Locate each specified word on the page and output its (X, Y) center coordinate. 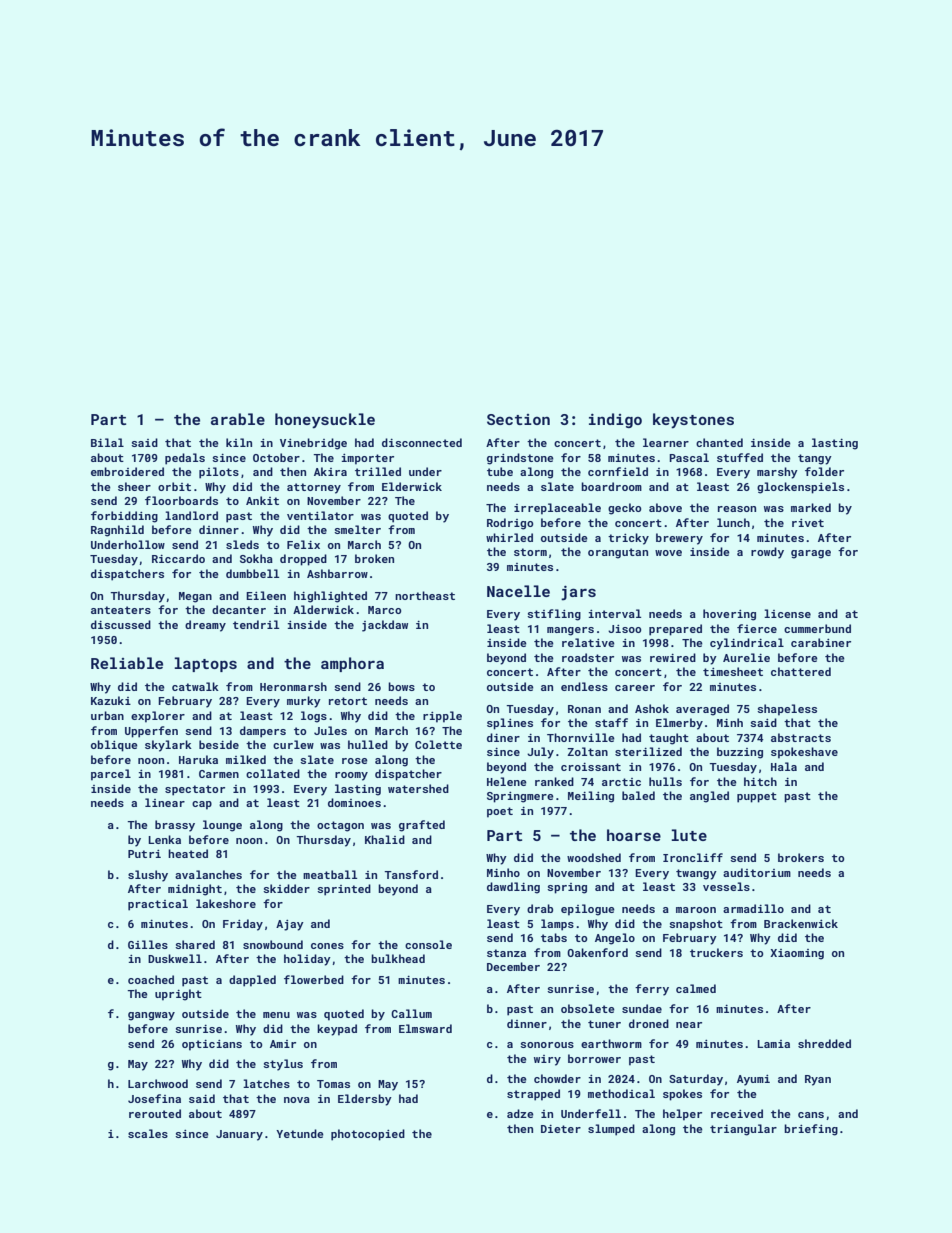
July (540, 753)
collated (273, 773)
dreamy (205, 626)
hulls (665, 781)
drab (540, 908)
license (787, 613)
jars (578, 593)
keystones (693, 421)
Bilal (107, 442)
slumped (611, 1130)
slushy (148, 876)
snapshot (696, 925)
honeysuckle (325, 421)
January (239, 1135)
